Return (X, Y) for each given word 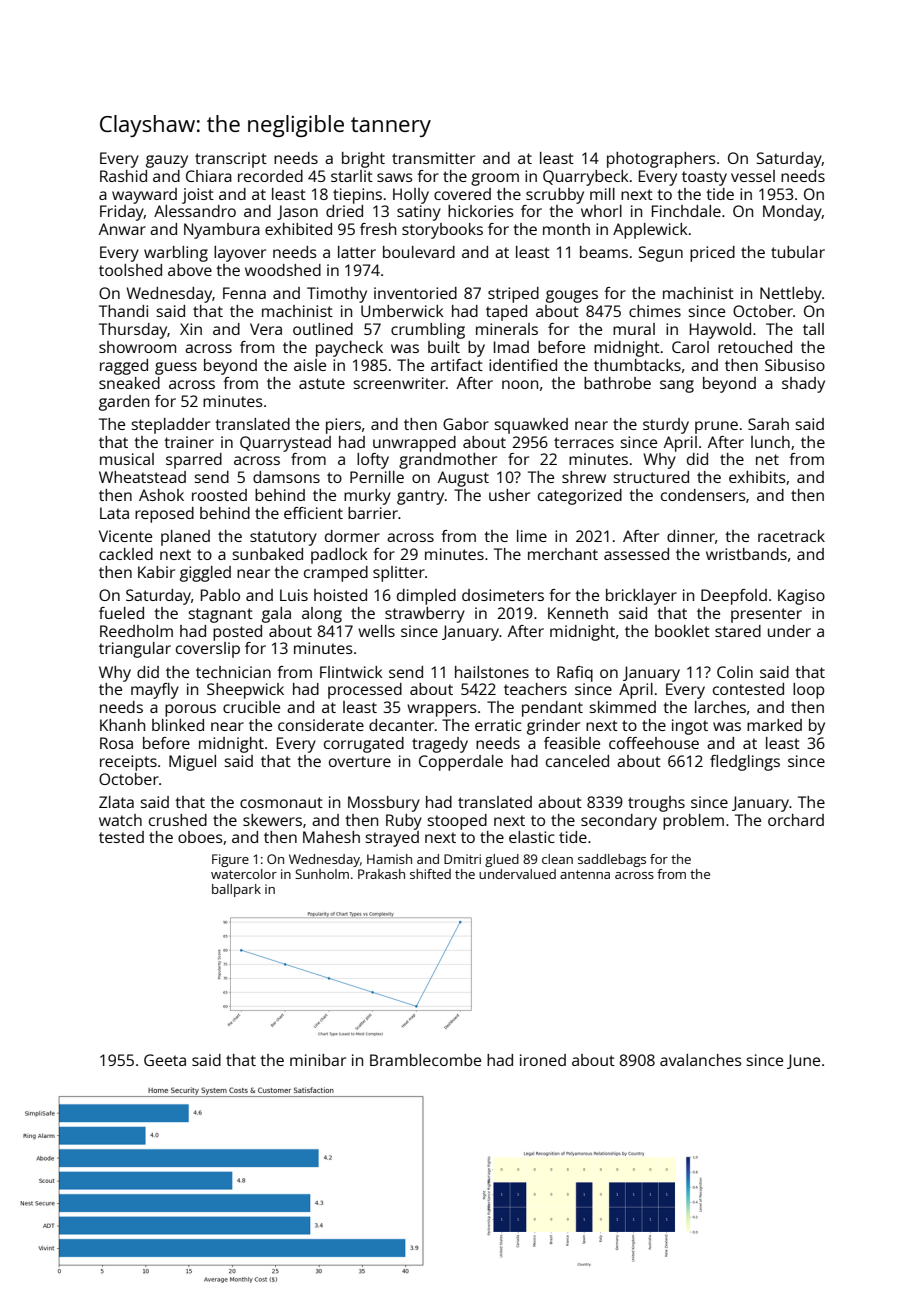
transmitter (433, 158)
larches (720, 707)
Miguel (192, 763)
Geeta (165, 1060)
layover (240, 254)
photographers (661, 160)
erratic (498, 725)
